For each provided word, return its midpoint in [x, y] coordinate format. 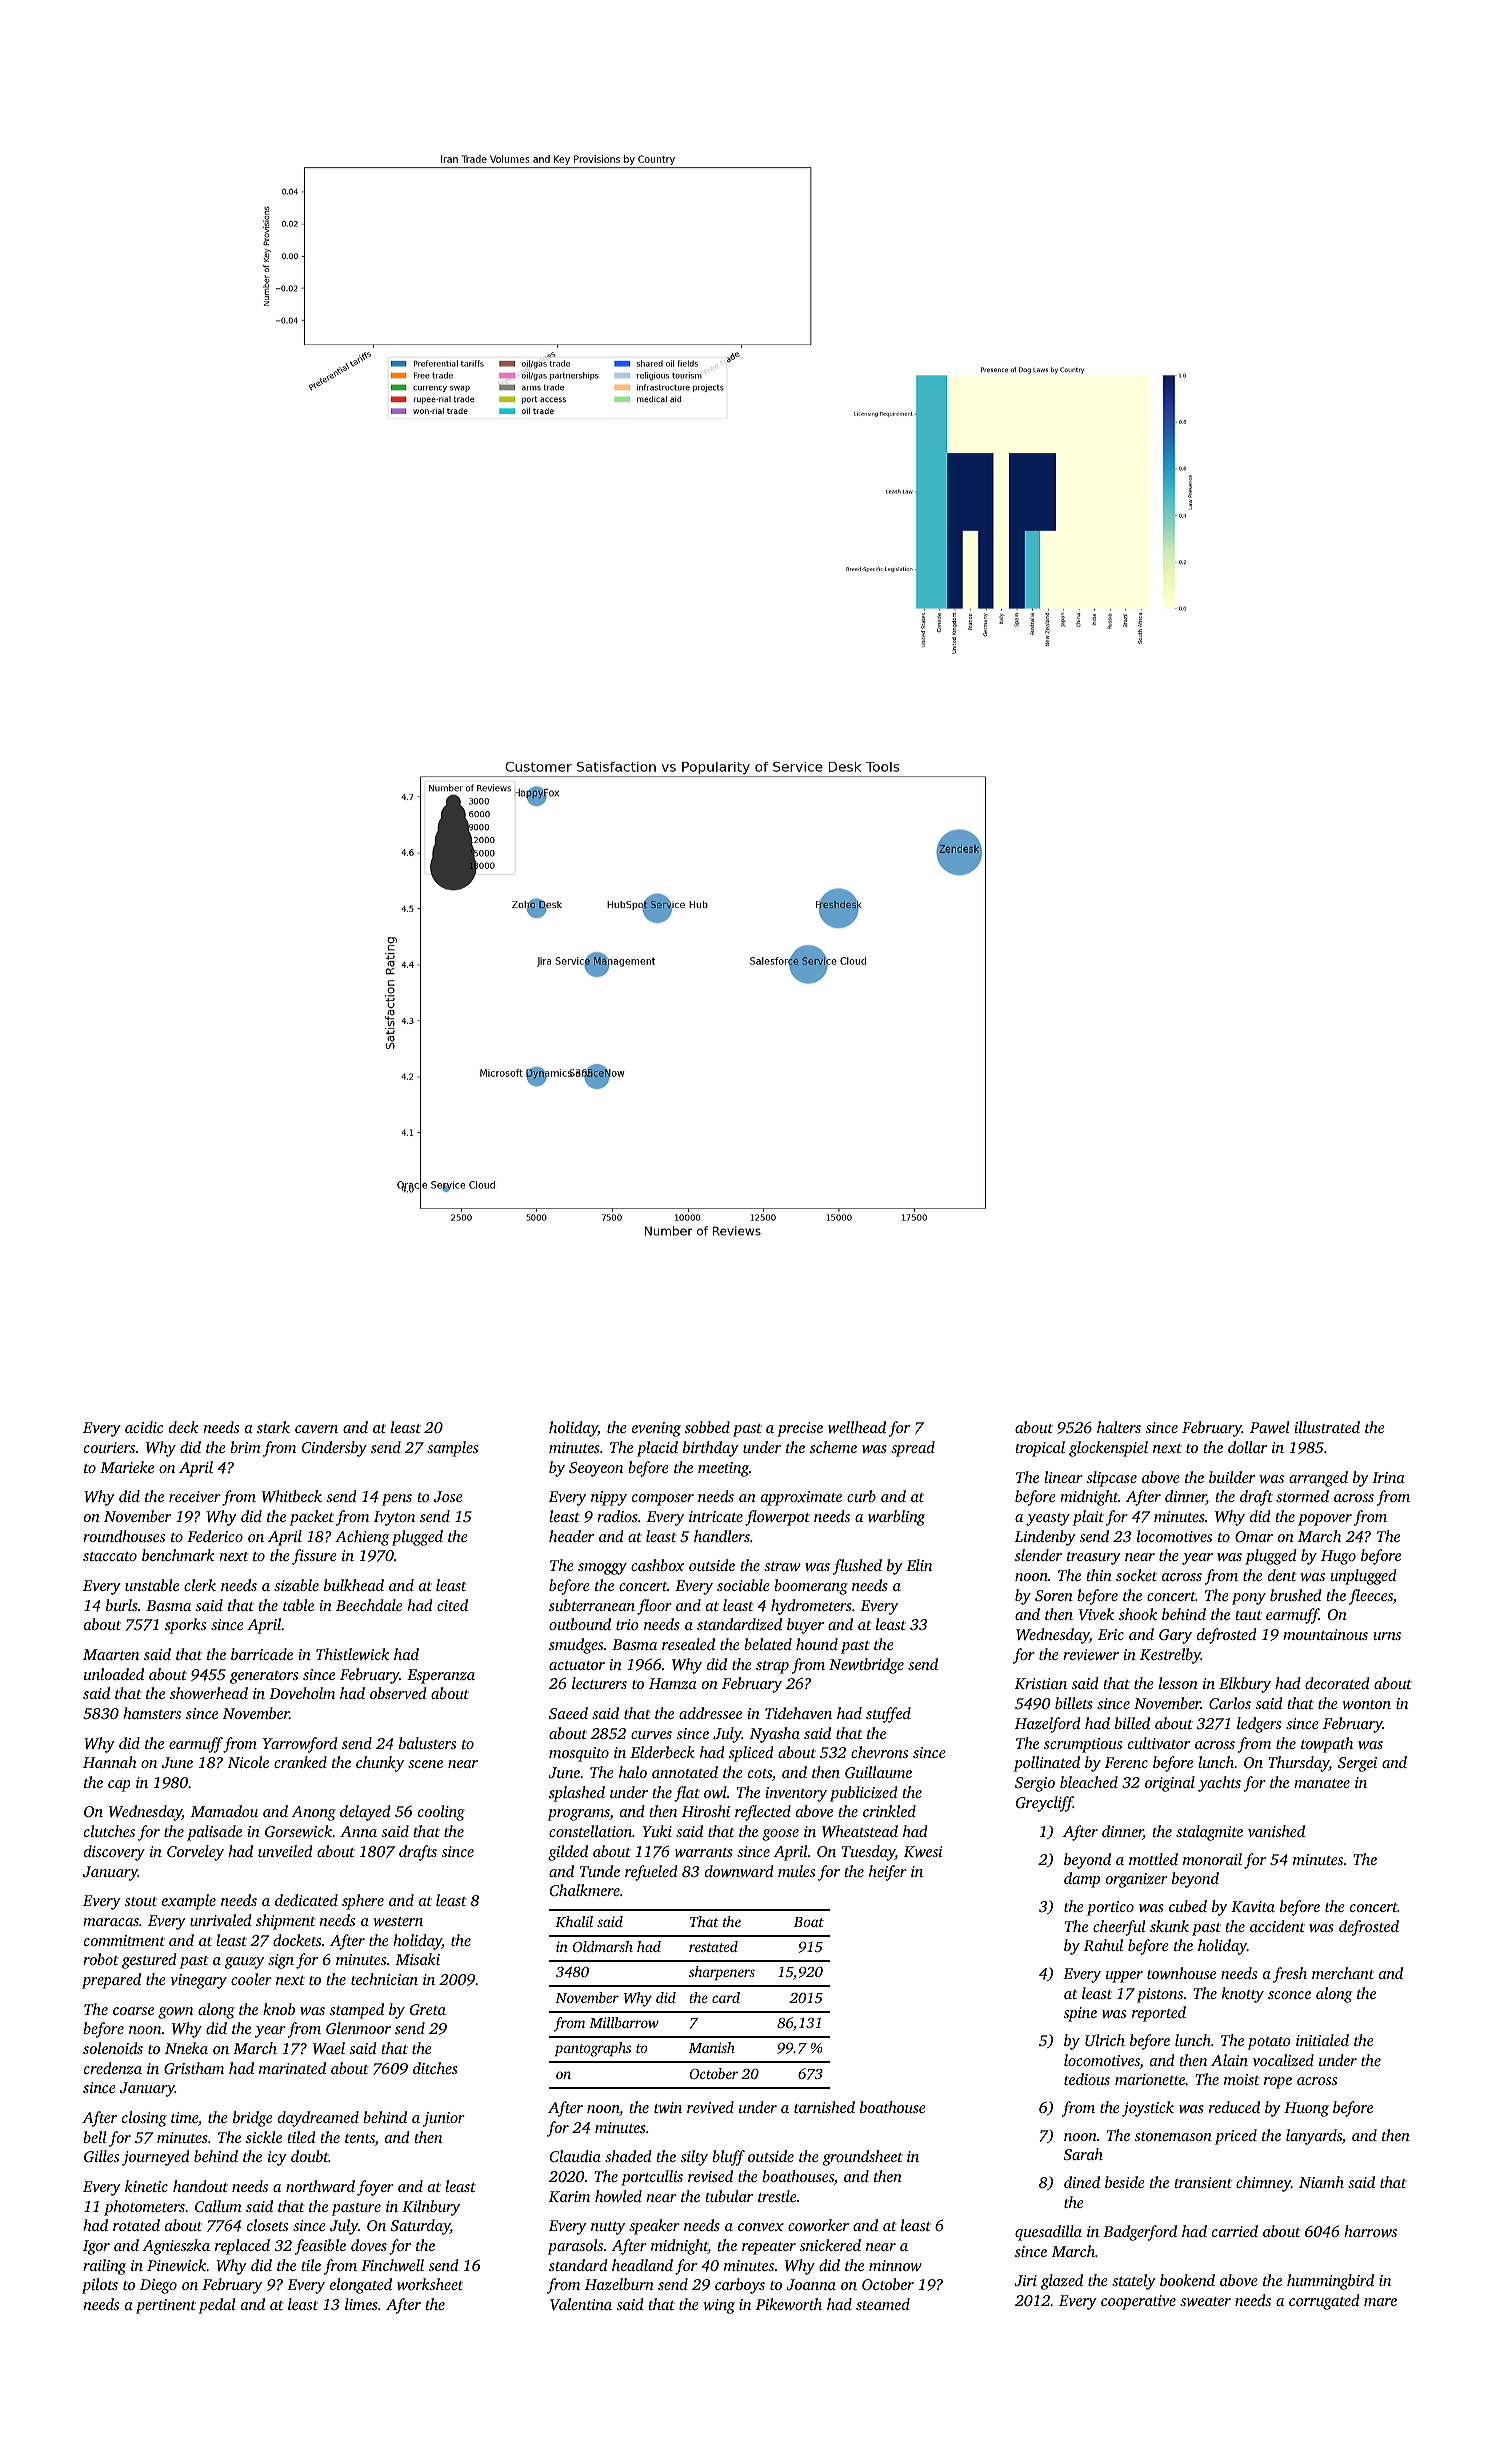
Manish [712, 2047]
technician [384, 1979]
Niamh [1321, 2182]
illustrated [1327, 1427]
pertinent [166, 2306]
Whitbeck [292, 1496]
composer [663, 1500]
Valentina [581, 2304]
